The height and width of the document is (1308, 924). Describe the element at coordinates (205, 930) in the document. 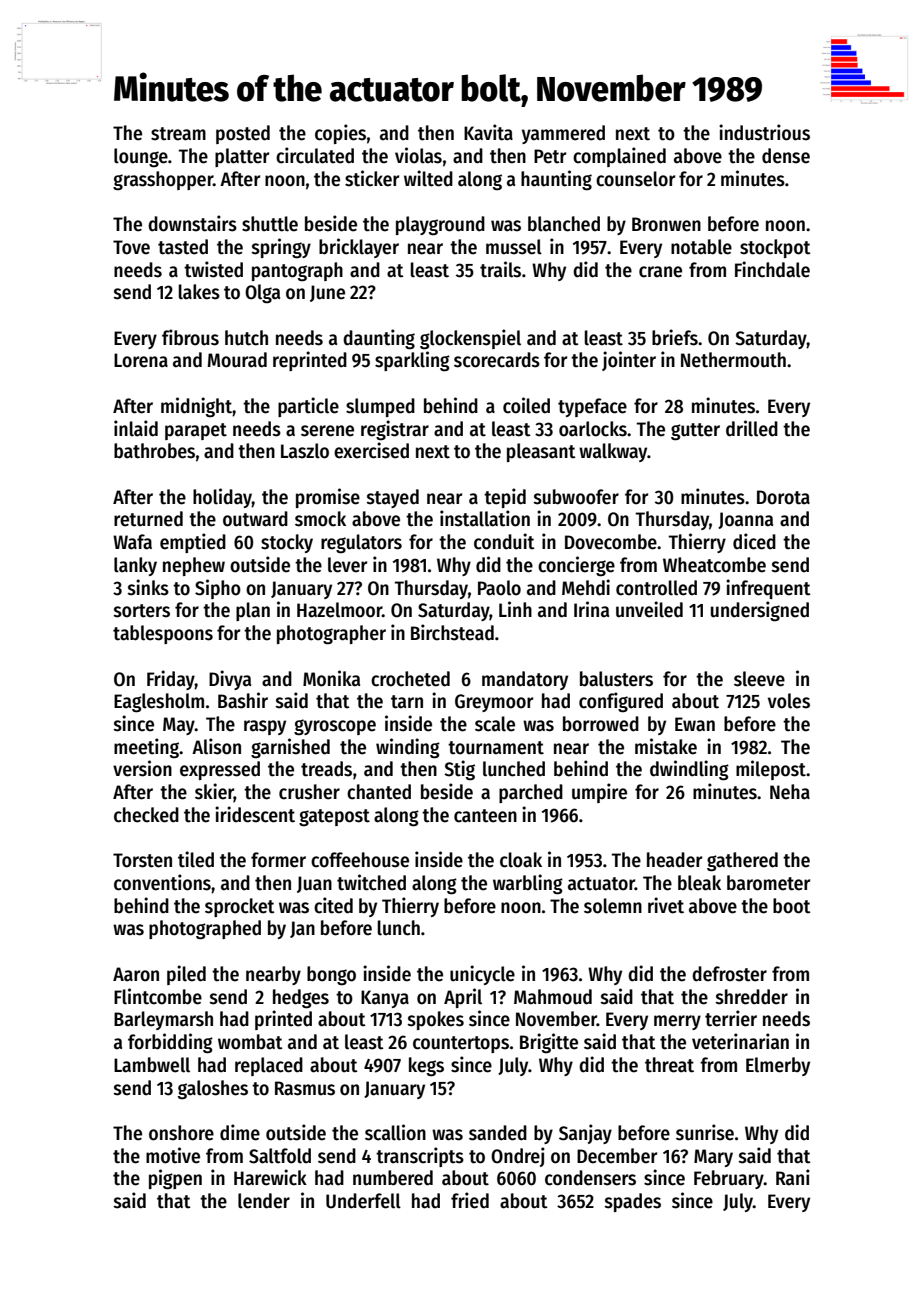

I see `photographed` at that location.
